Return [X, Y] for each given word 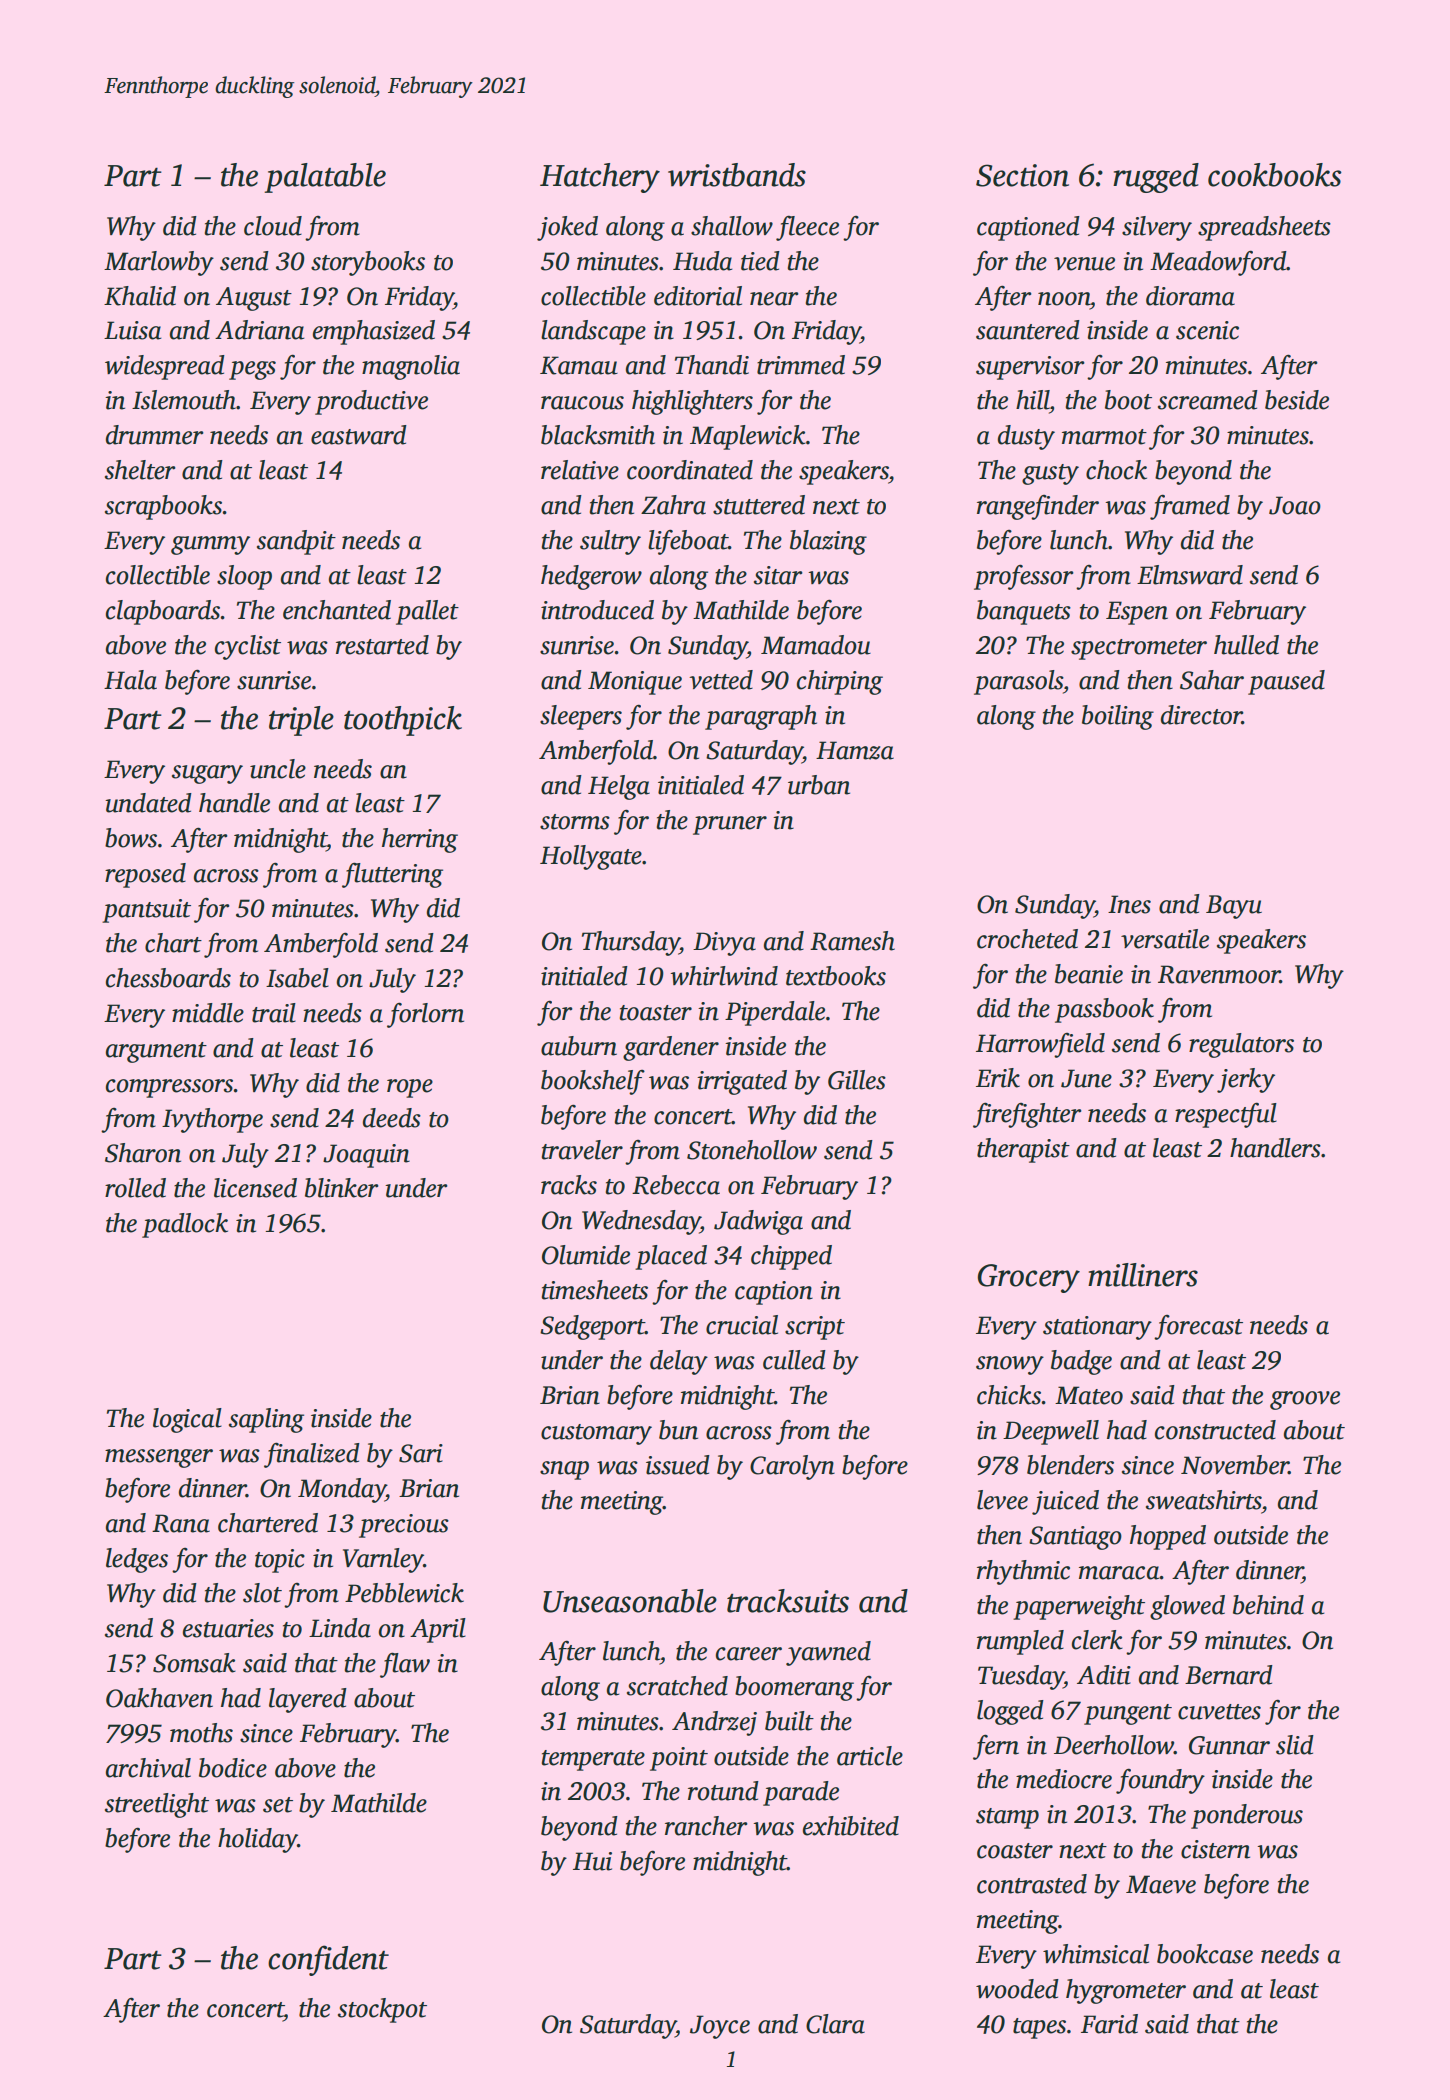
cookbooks [1275, 175]
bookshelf [593, 1082]
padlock [185, 1225]
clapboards [163, 612]
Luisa [132, 330]
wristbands [737, 175]
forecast [1198, 1327]
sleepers [581, 717]
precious [404, 1526]
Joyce [720, 2027]
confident [328, 1960]
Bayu [1234, 907]
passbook [1104, 1010]
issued [678, 1465]
